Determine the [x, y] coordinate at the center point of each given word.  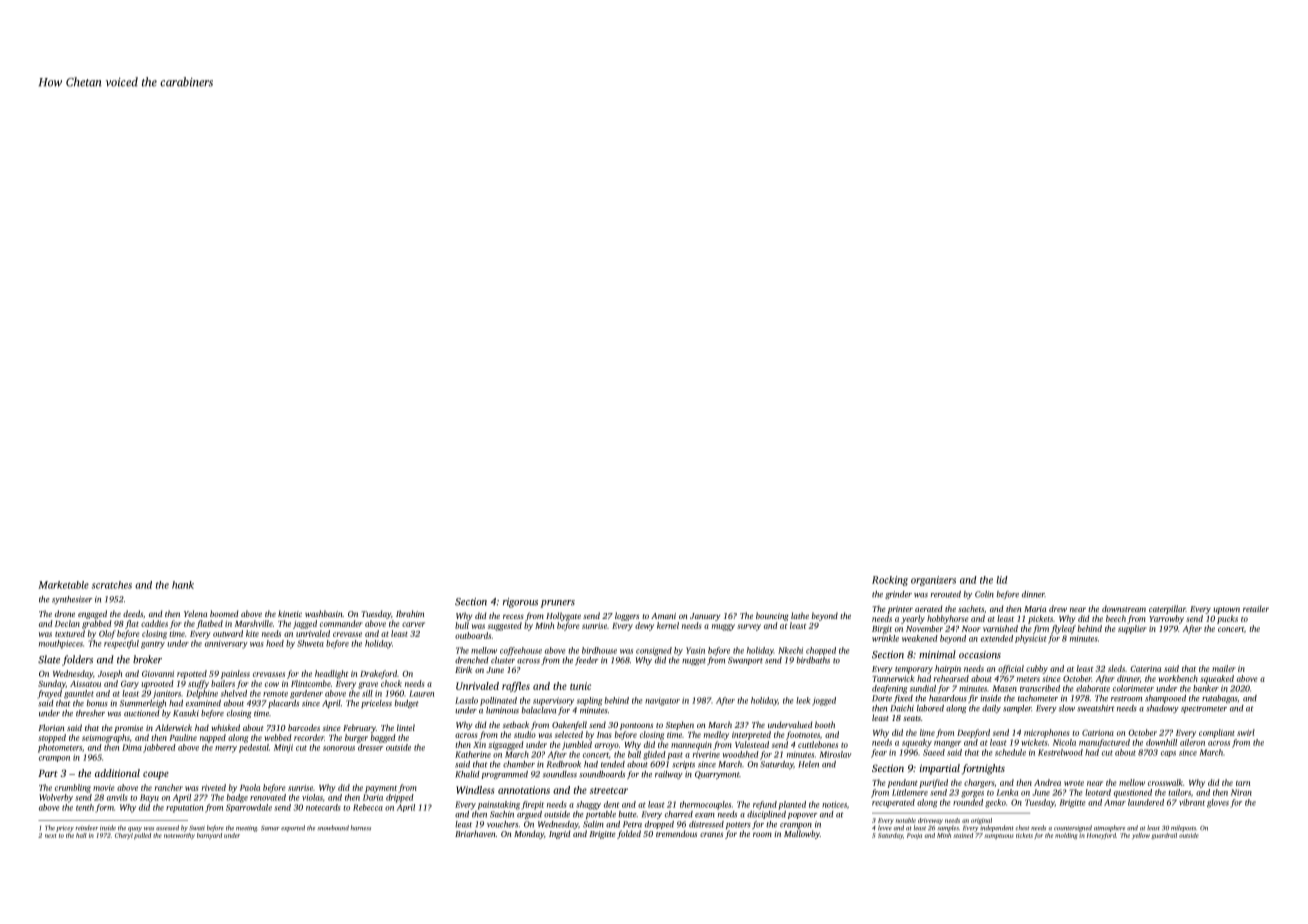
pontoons [636, 726]
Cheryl [124, 836]
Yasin [695, 650]
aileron [1192, 742]
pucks [1227, 619]
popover [802, 816]
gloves [1218, 803]
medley [716, 735]
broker [147, 659]
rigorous [520, 603]
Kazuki [186, 713]
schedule [1010, 752]
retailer [1256, 608]
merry [226, 749]
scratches [112, 585]
